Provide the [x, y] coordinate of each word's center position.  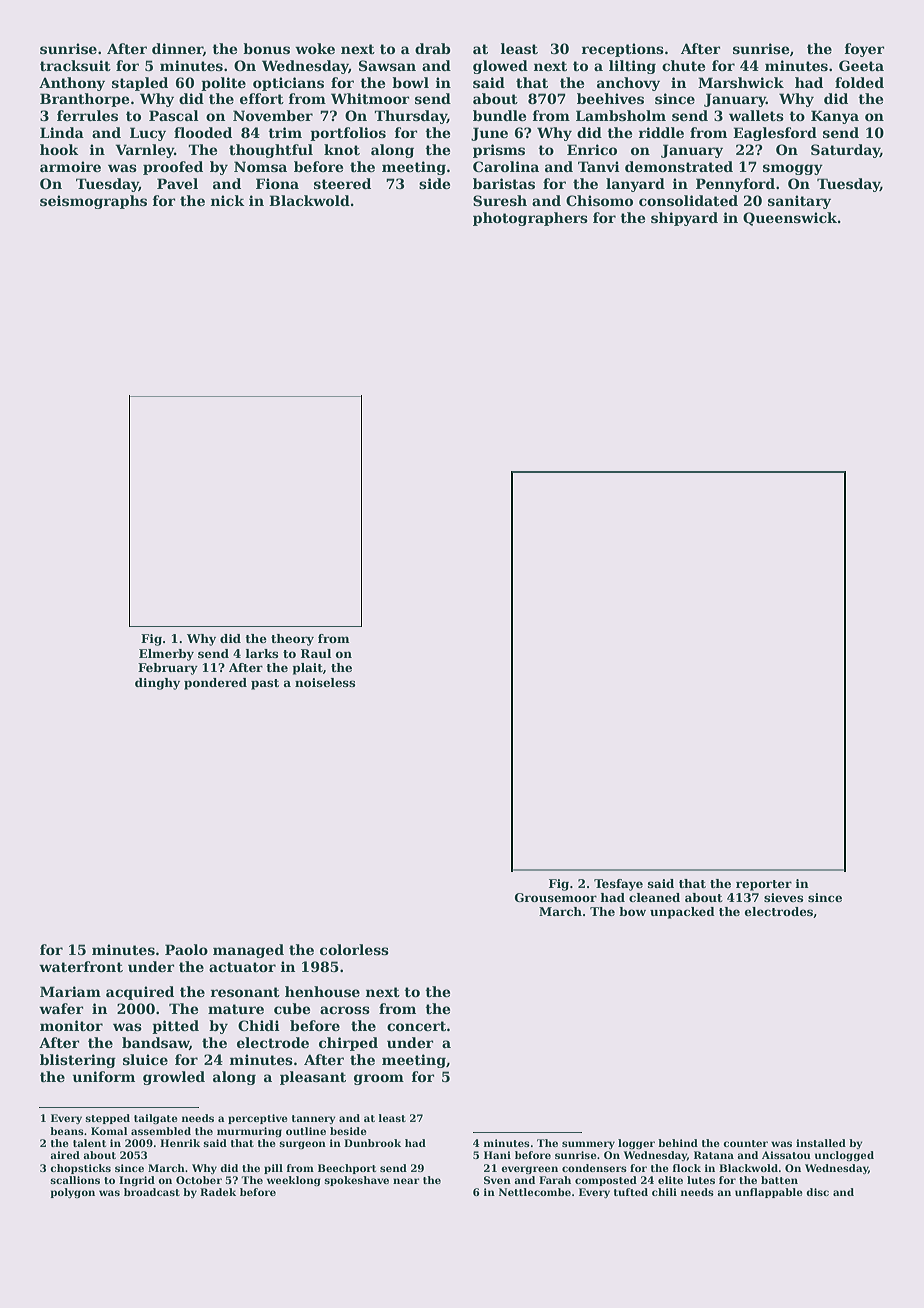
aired [65, 1155]
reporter [764, 885]
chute [683, 65]
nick [228, 200]
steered [342, 183]
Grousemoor [555, 897]
